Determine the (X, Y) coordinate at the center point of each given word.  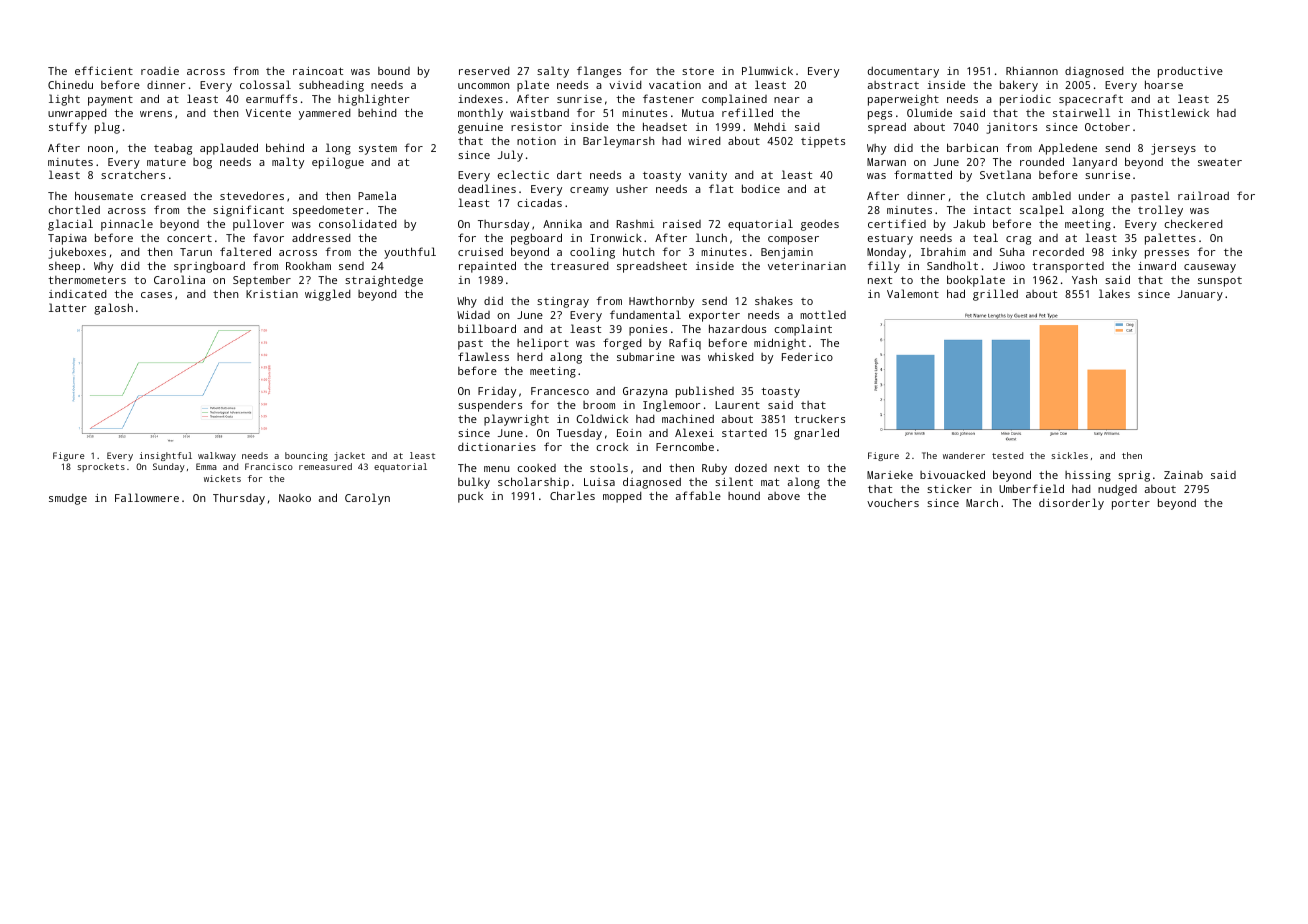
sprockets (101, 467)
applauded (229, 149)
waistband (539, 112)
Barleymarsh (618, 142)
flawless (483, 356)
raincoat (318, 71)
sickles (1069, 455)
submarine (646, 357)
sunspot (1220, 282)
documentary (903, 72)
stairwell (1081, 112)
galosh (113, 309)
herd (530, 357)
